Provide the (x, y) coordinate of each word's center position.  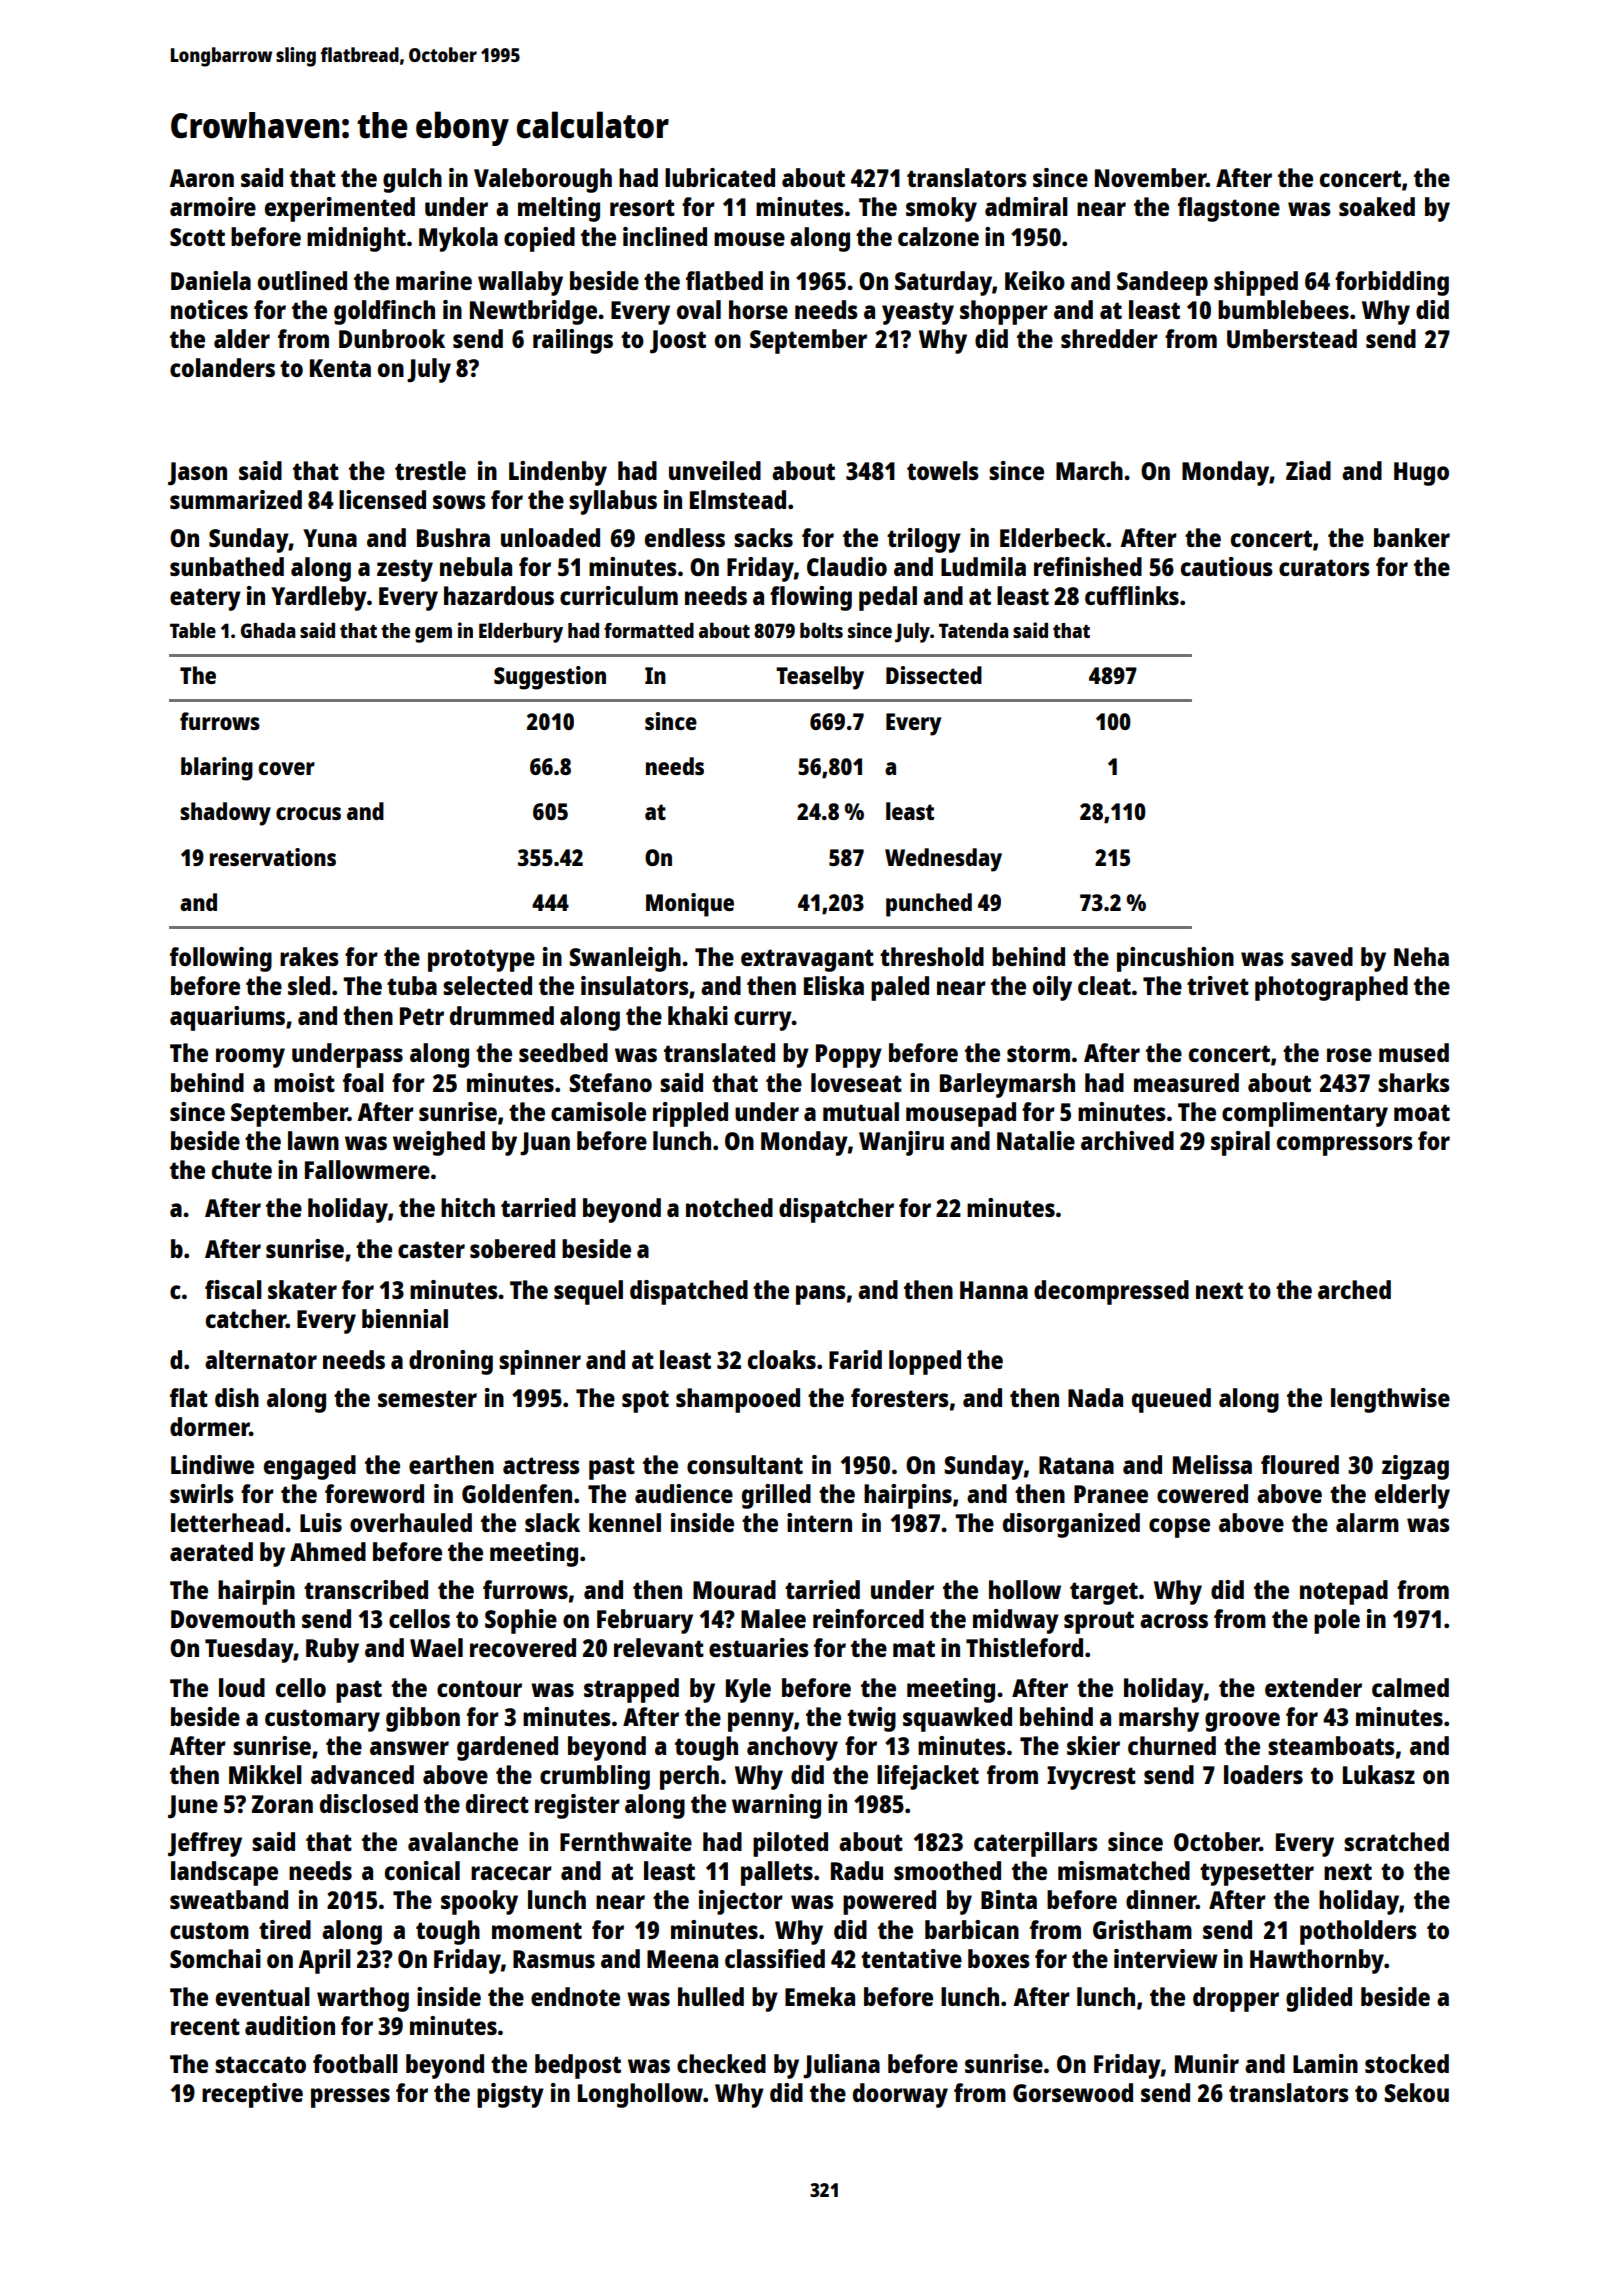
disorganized (1071, 1525)
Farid (855, 1359)
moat (1422, 1112)
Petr (422, 1016)
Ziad (1308, 470)
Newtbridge (533, 312)
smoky (941, 209)
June (193, 1807)
